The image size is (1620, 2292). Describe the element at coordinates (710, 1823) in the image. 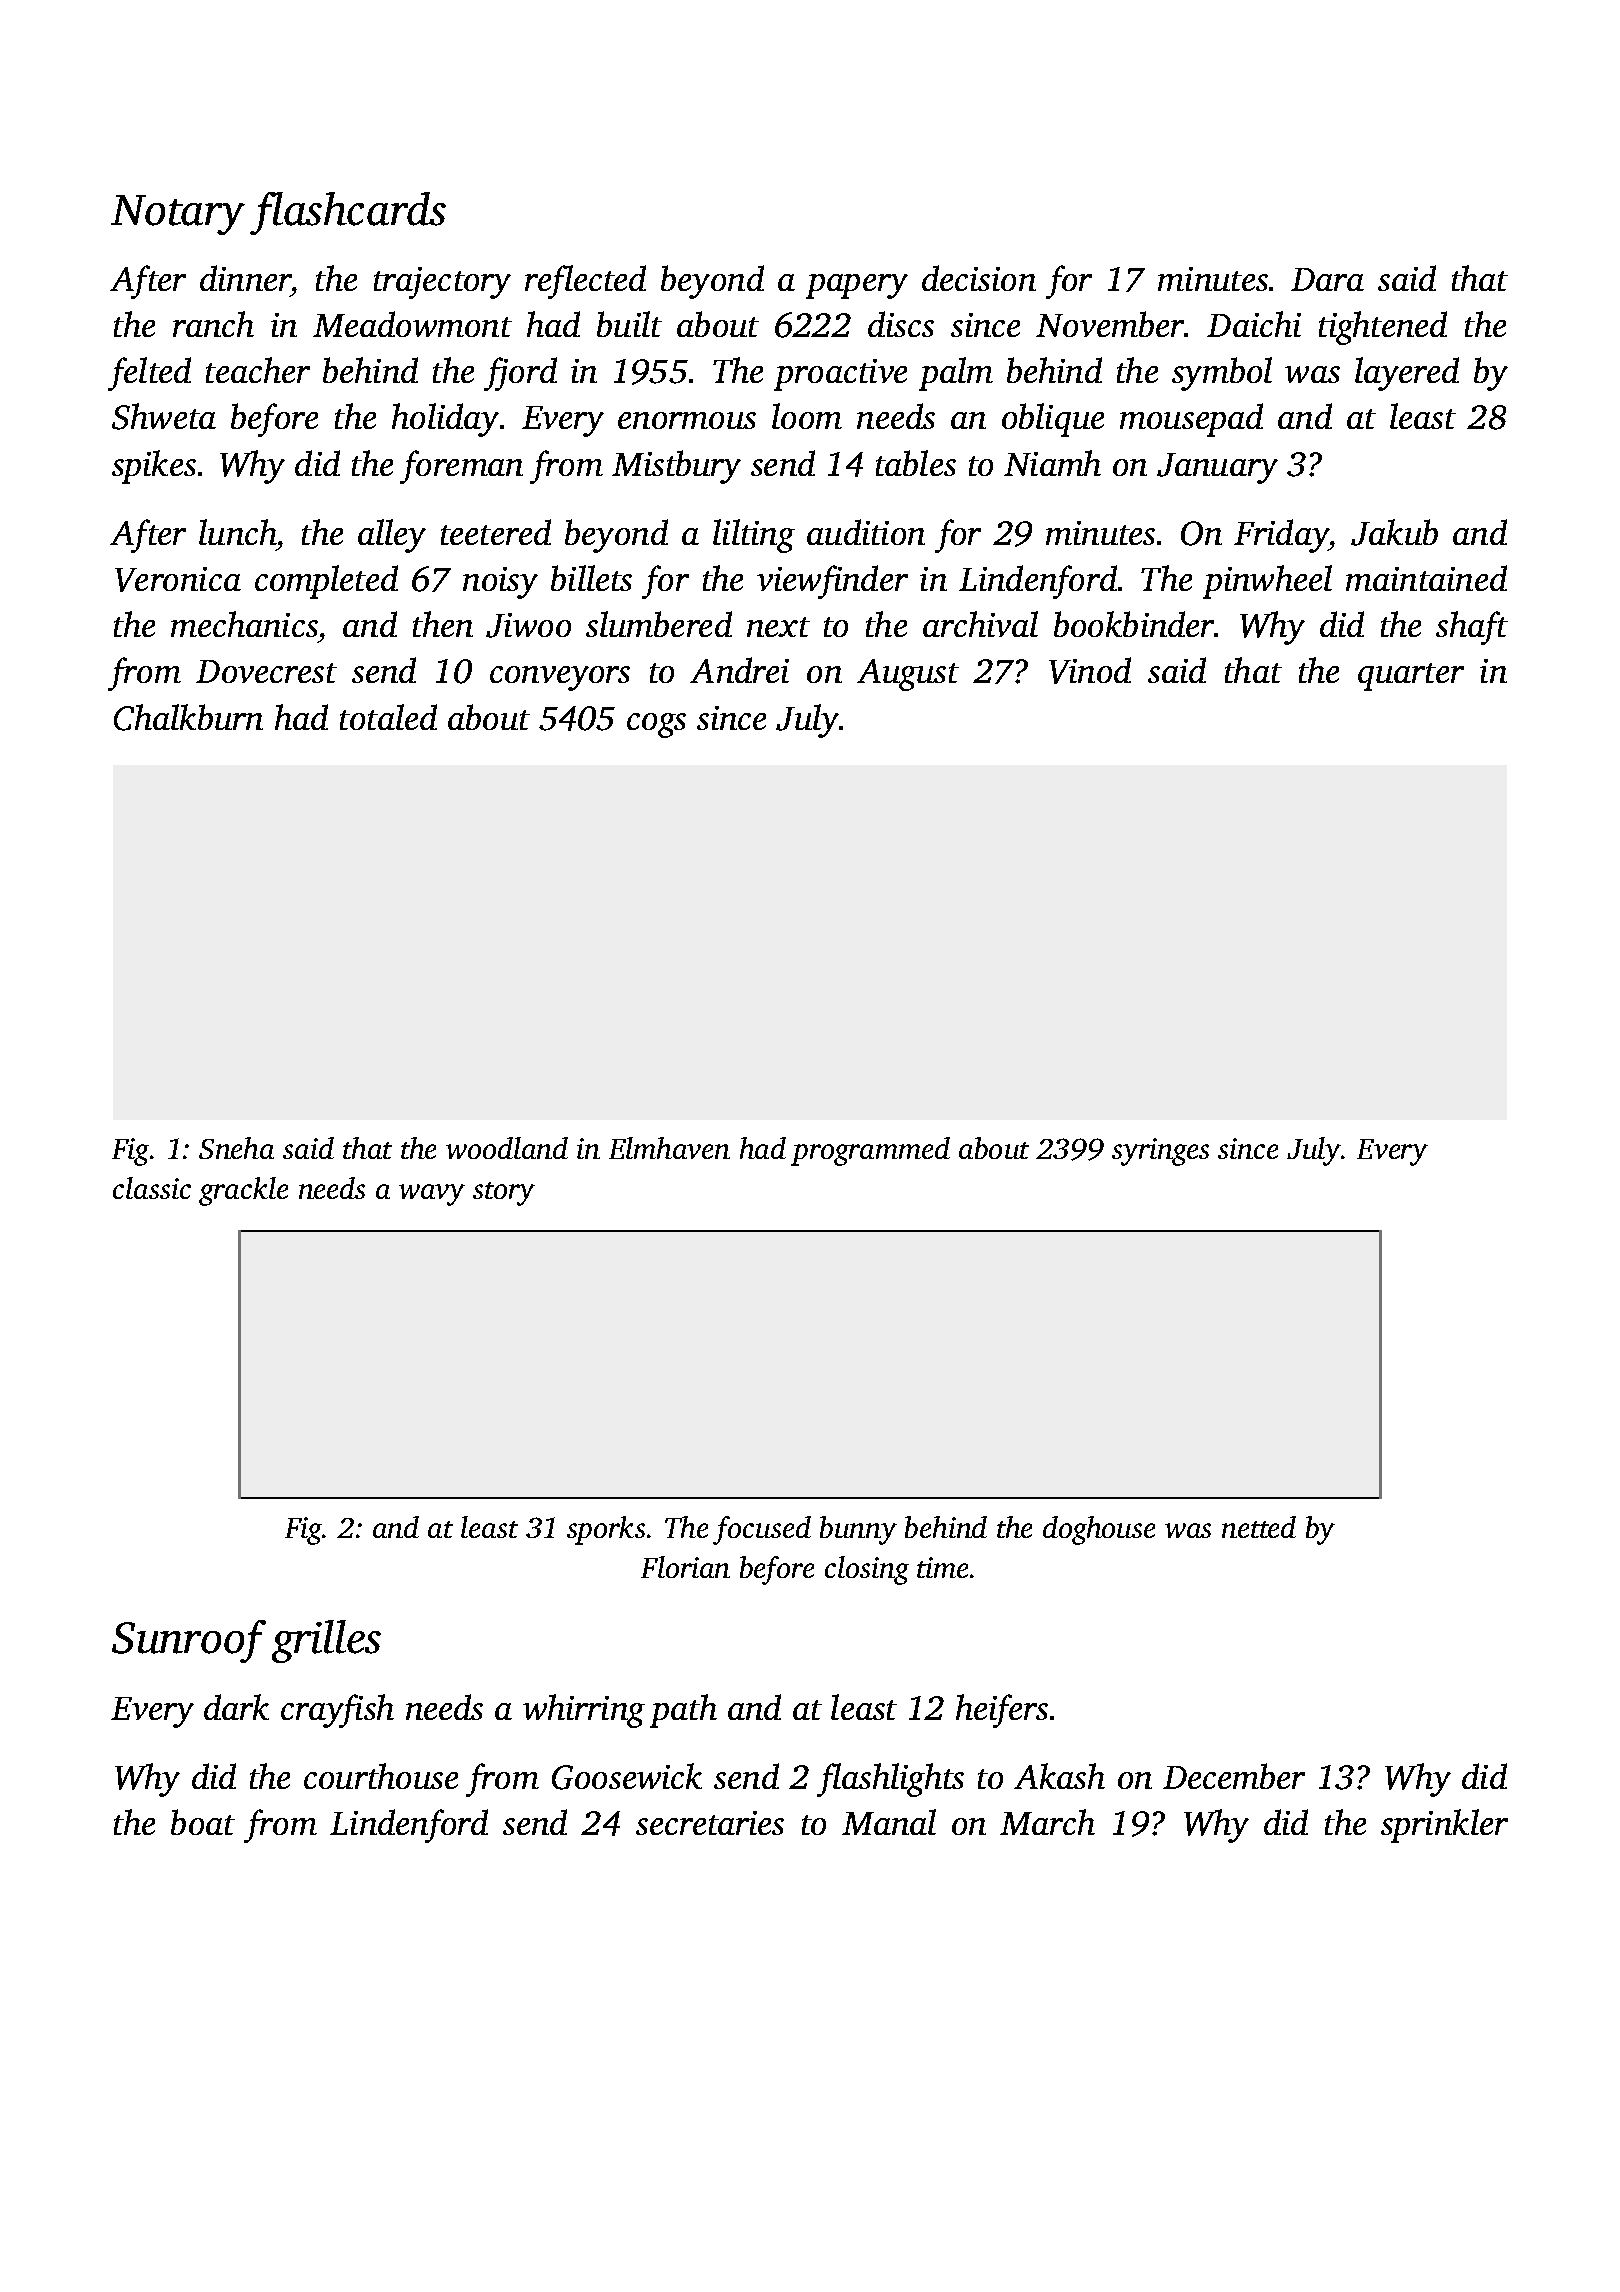

I see `secretaries` at that location.
